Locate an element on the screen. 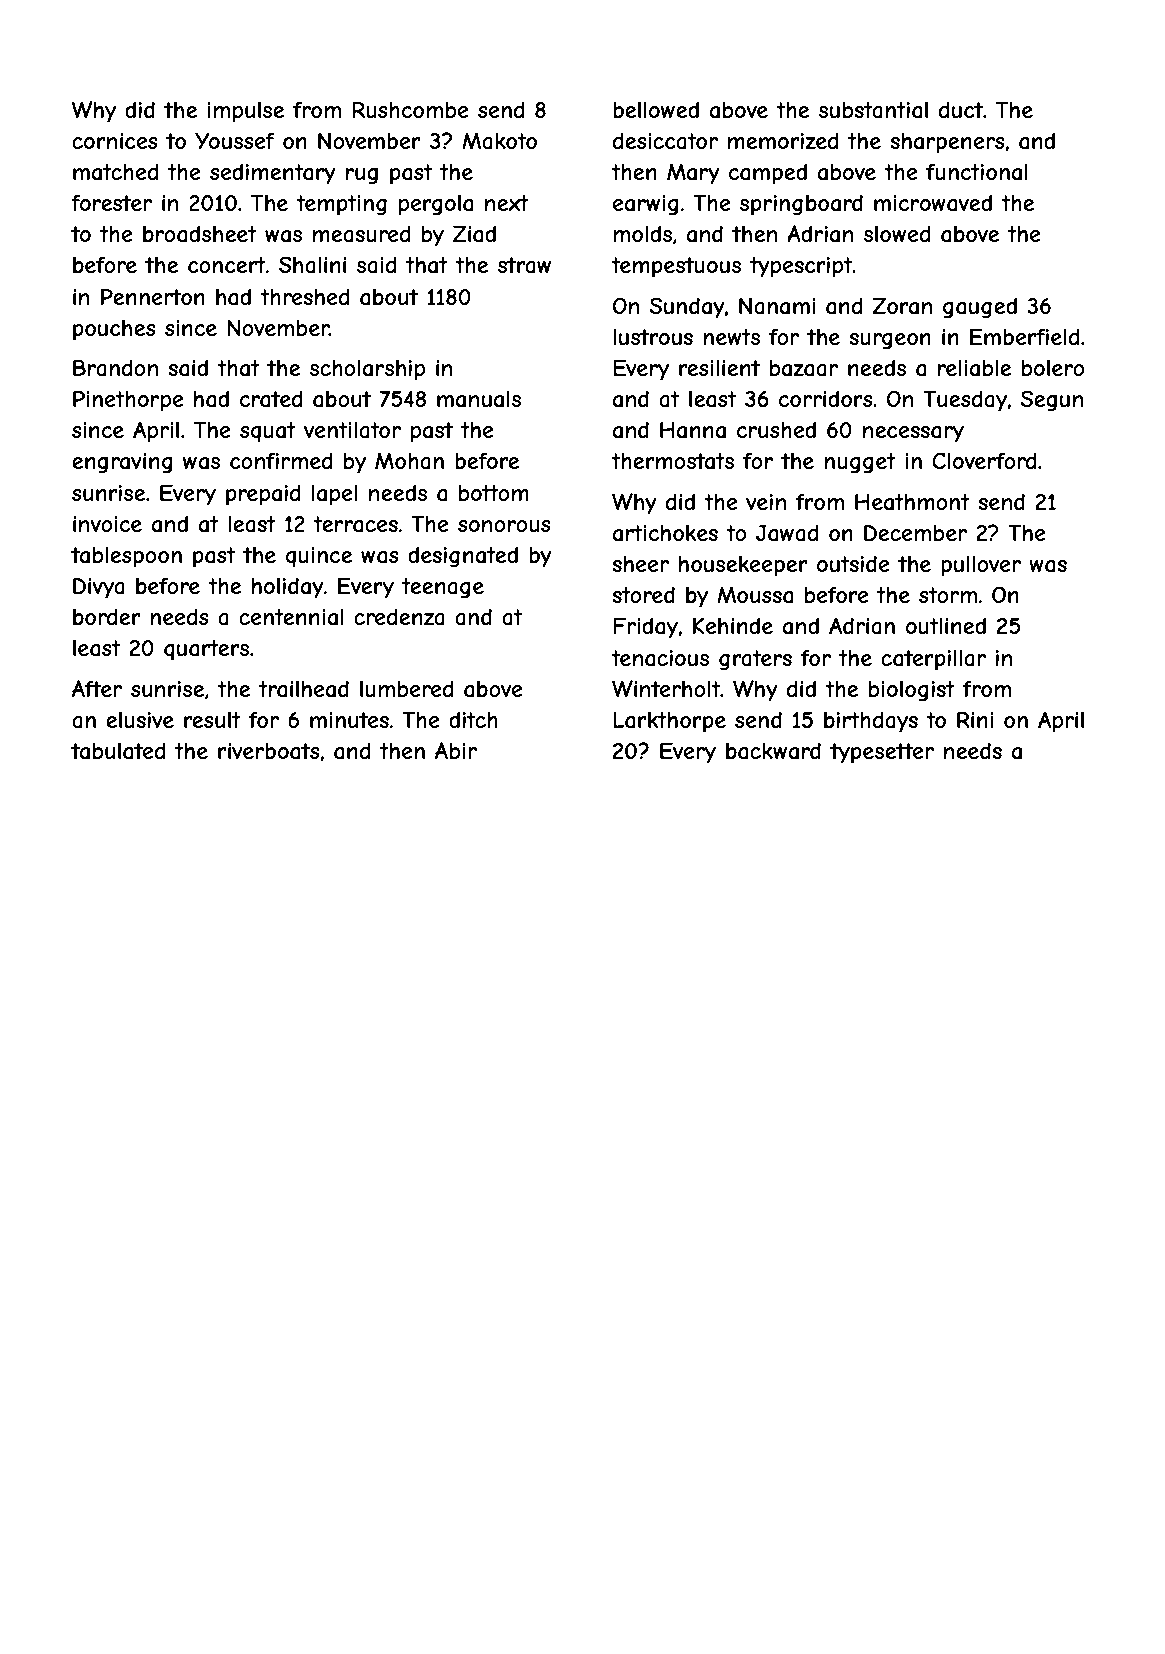  Mary is located at coordinates (693, 174).
